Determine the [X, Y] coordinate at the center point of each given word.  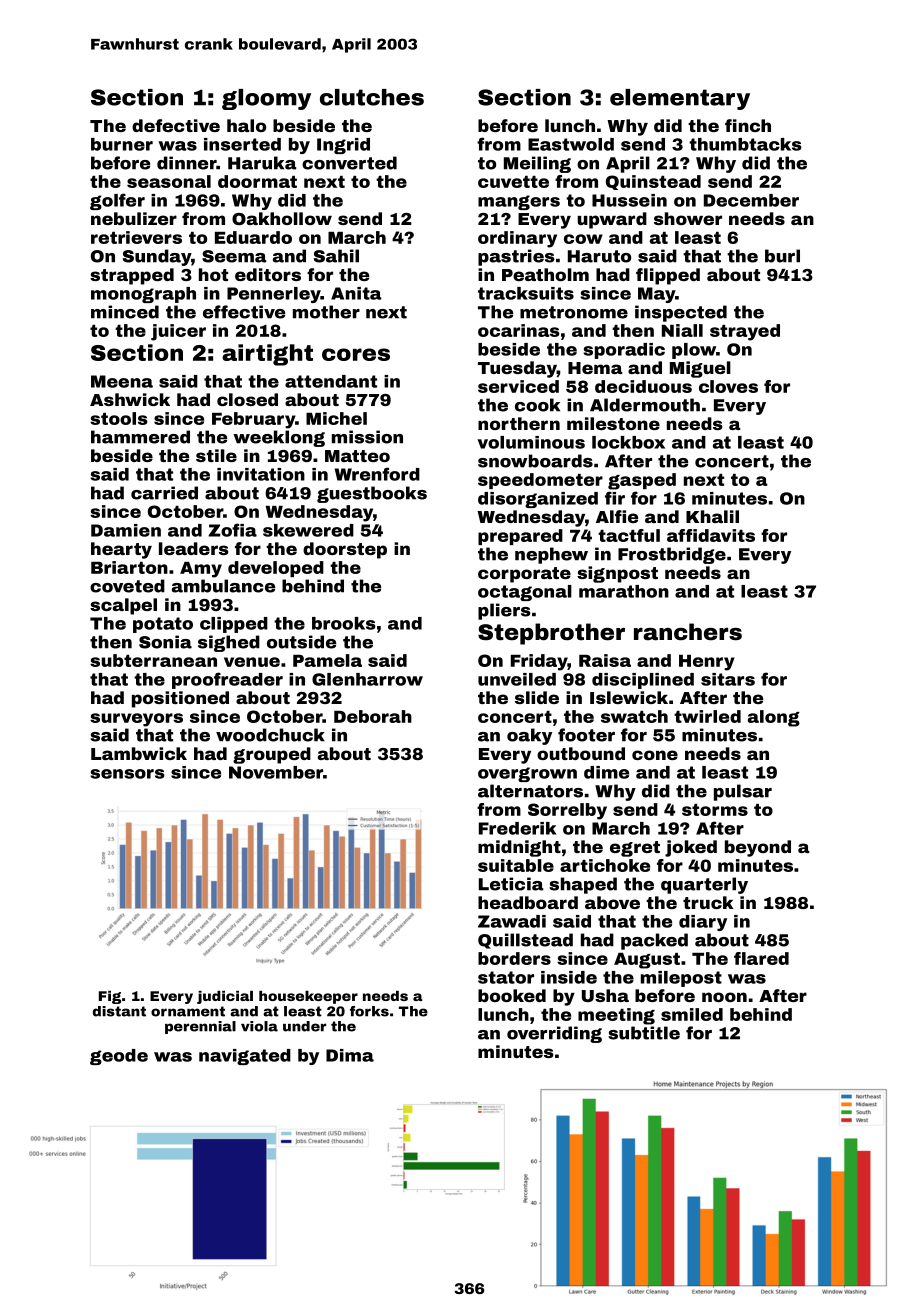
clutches [372, 97]
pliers [504, 611]
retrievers [136, 237]
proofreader [227, 680]
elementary [680, 99]
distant [119, 1011]
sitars [728, 679]
